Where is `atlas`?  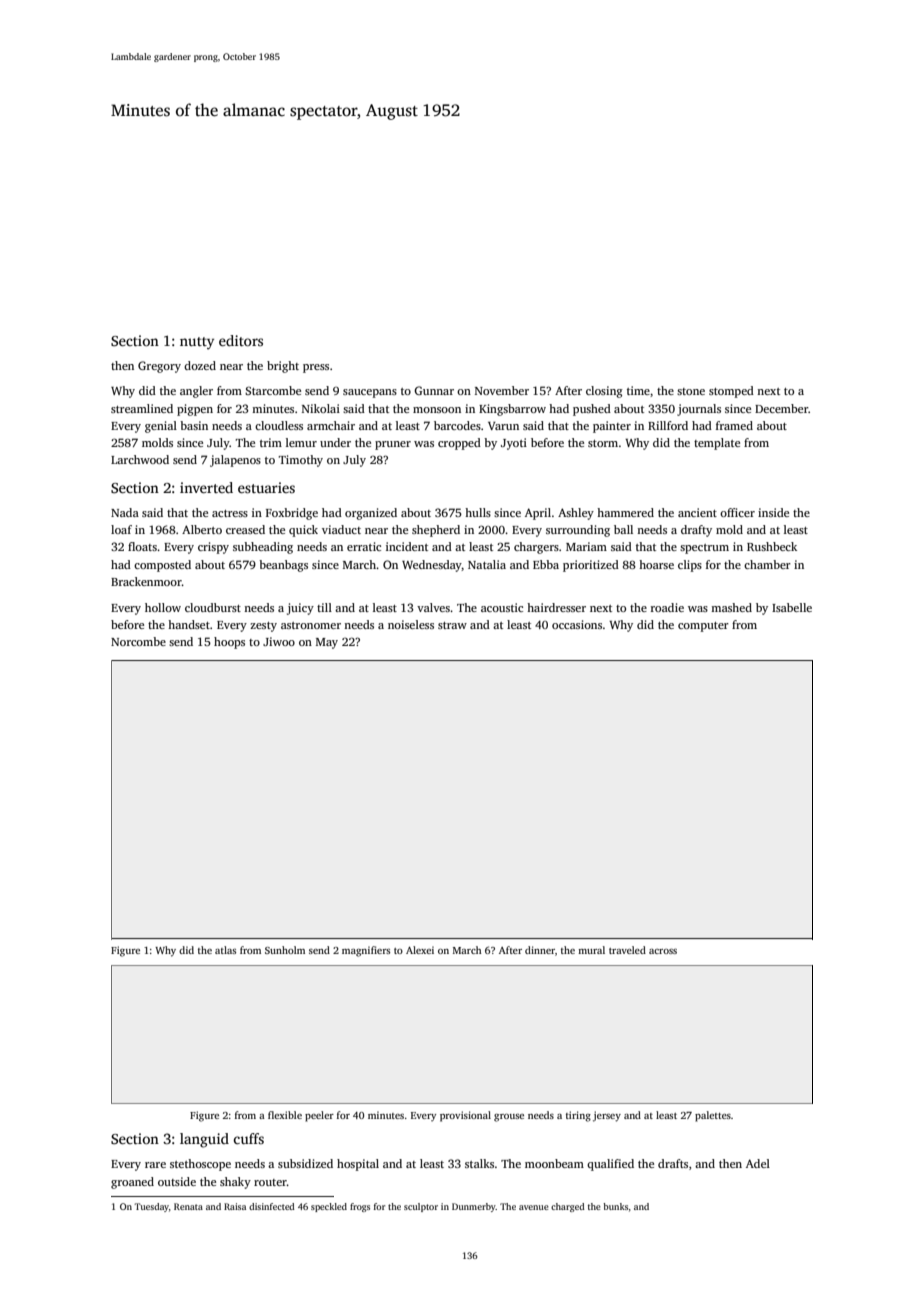 atlas is located at coordinates (225, 950).
